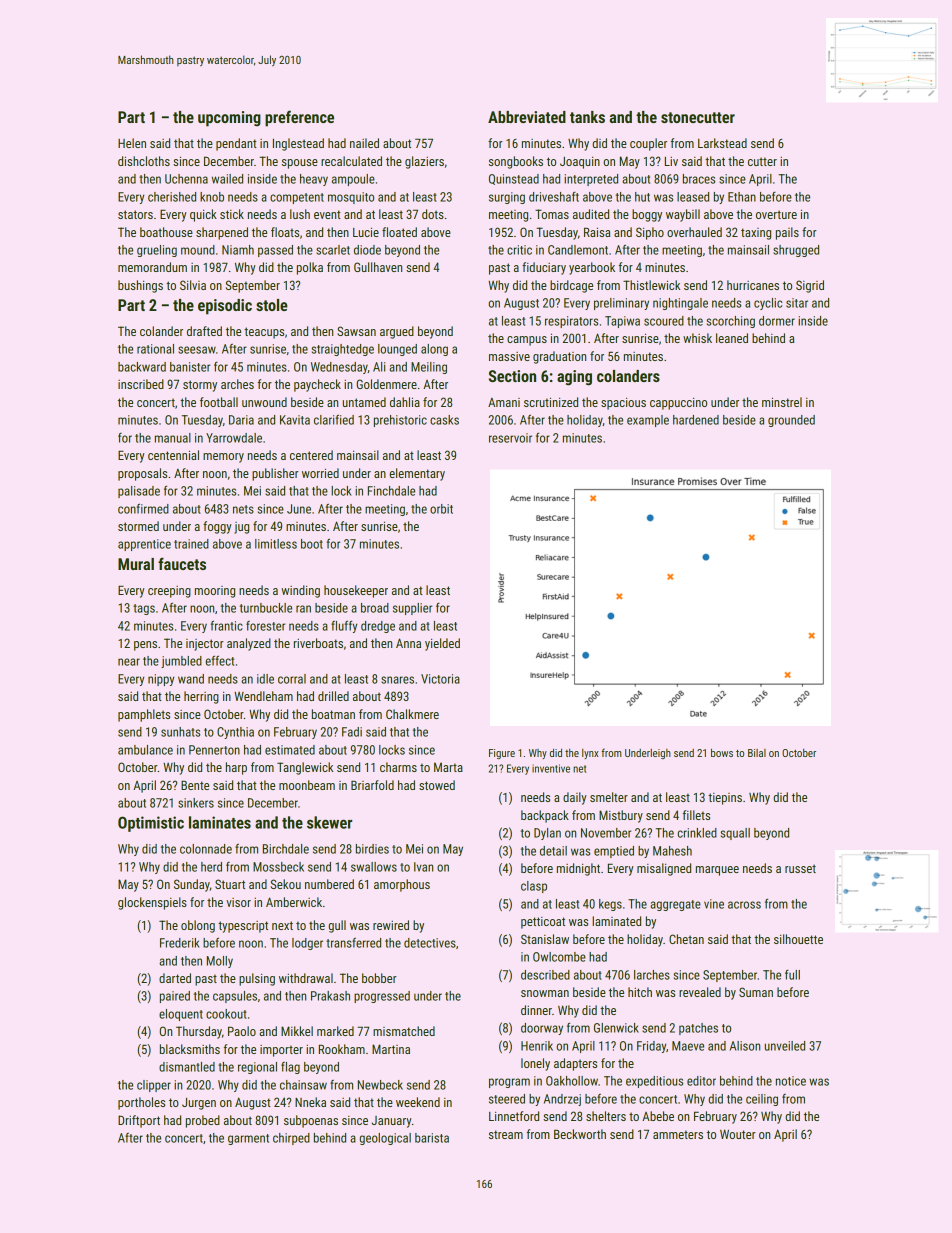  I want to click on cookout, so click(226, 1014).
